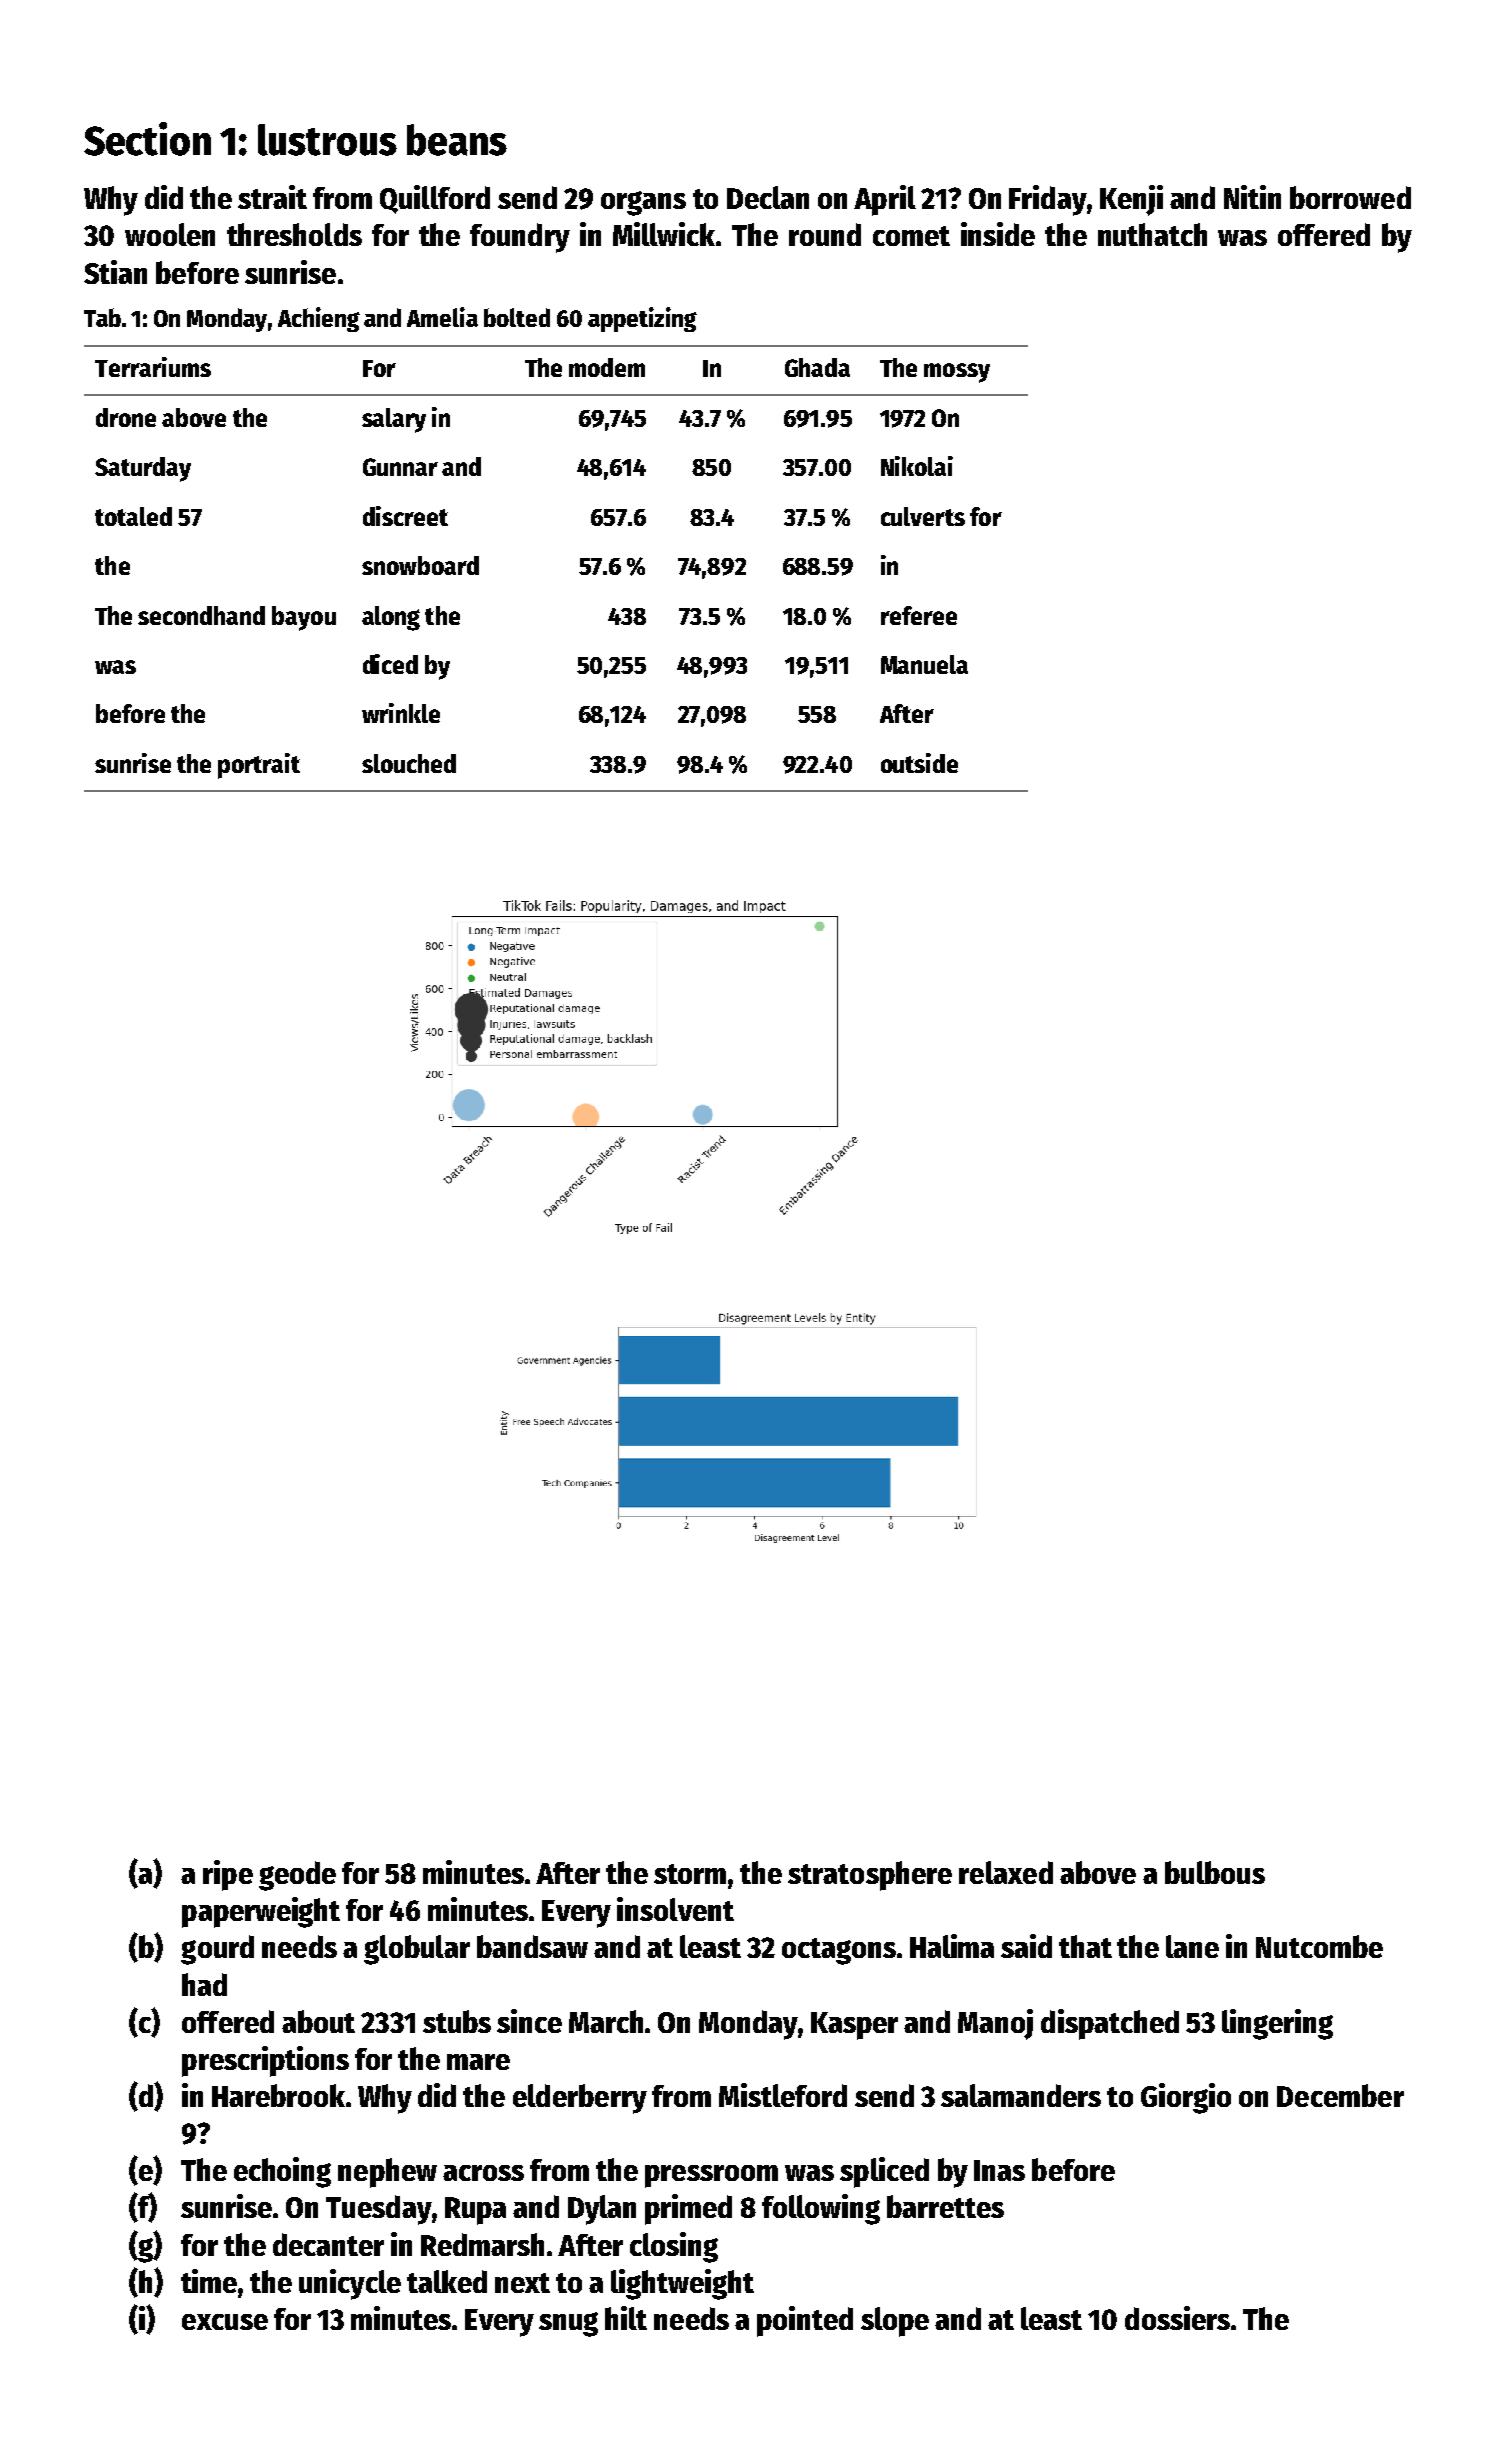  I want to click on relaxed, so click(1006, 1872).
